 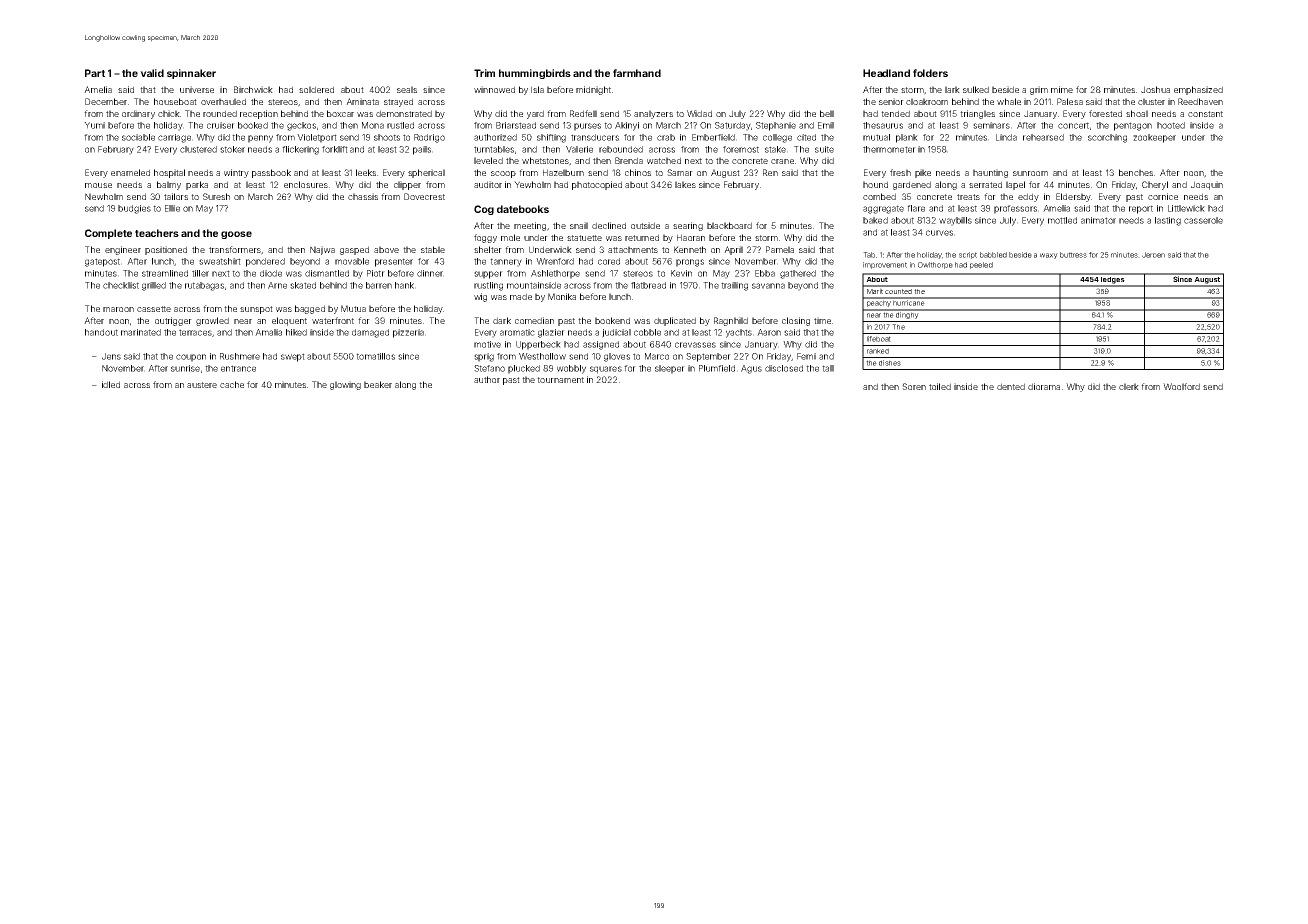 I want to click on clerk, so click(x=1129, y=386).
